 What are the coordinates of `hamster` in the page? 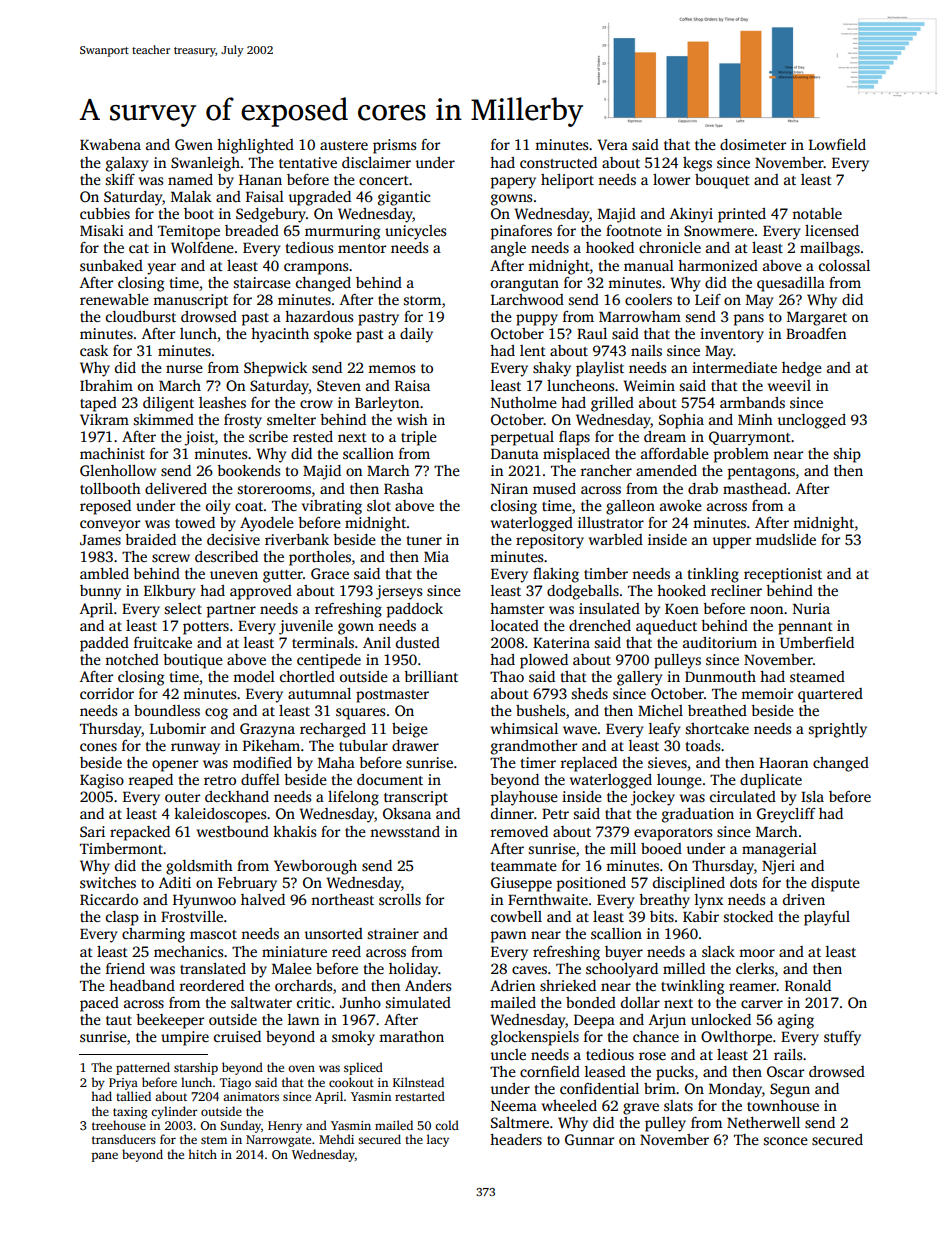 It's located at (517, 608).
